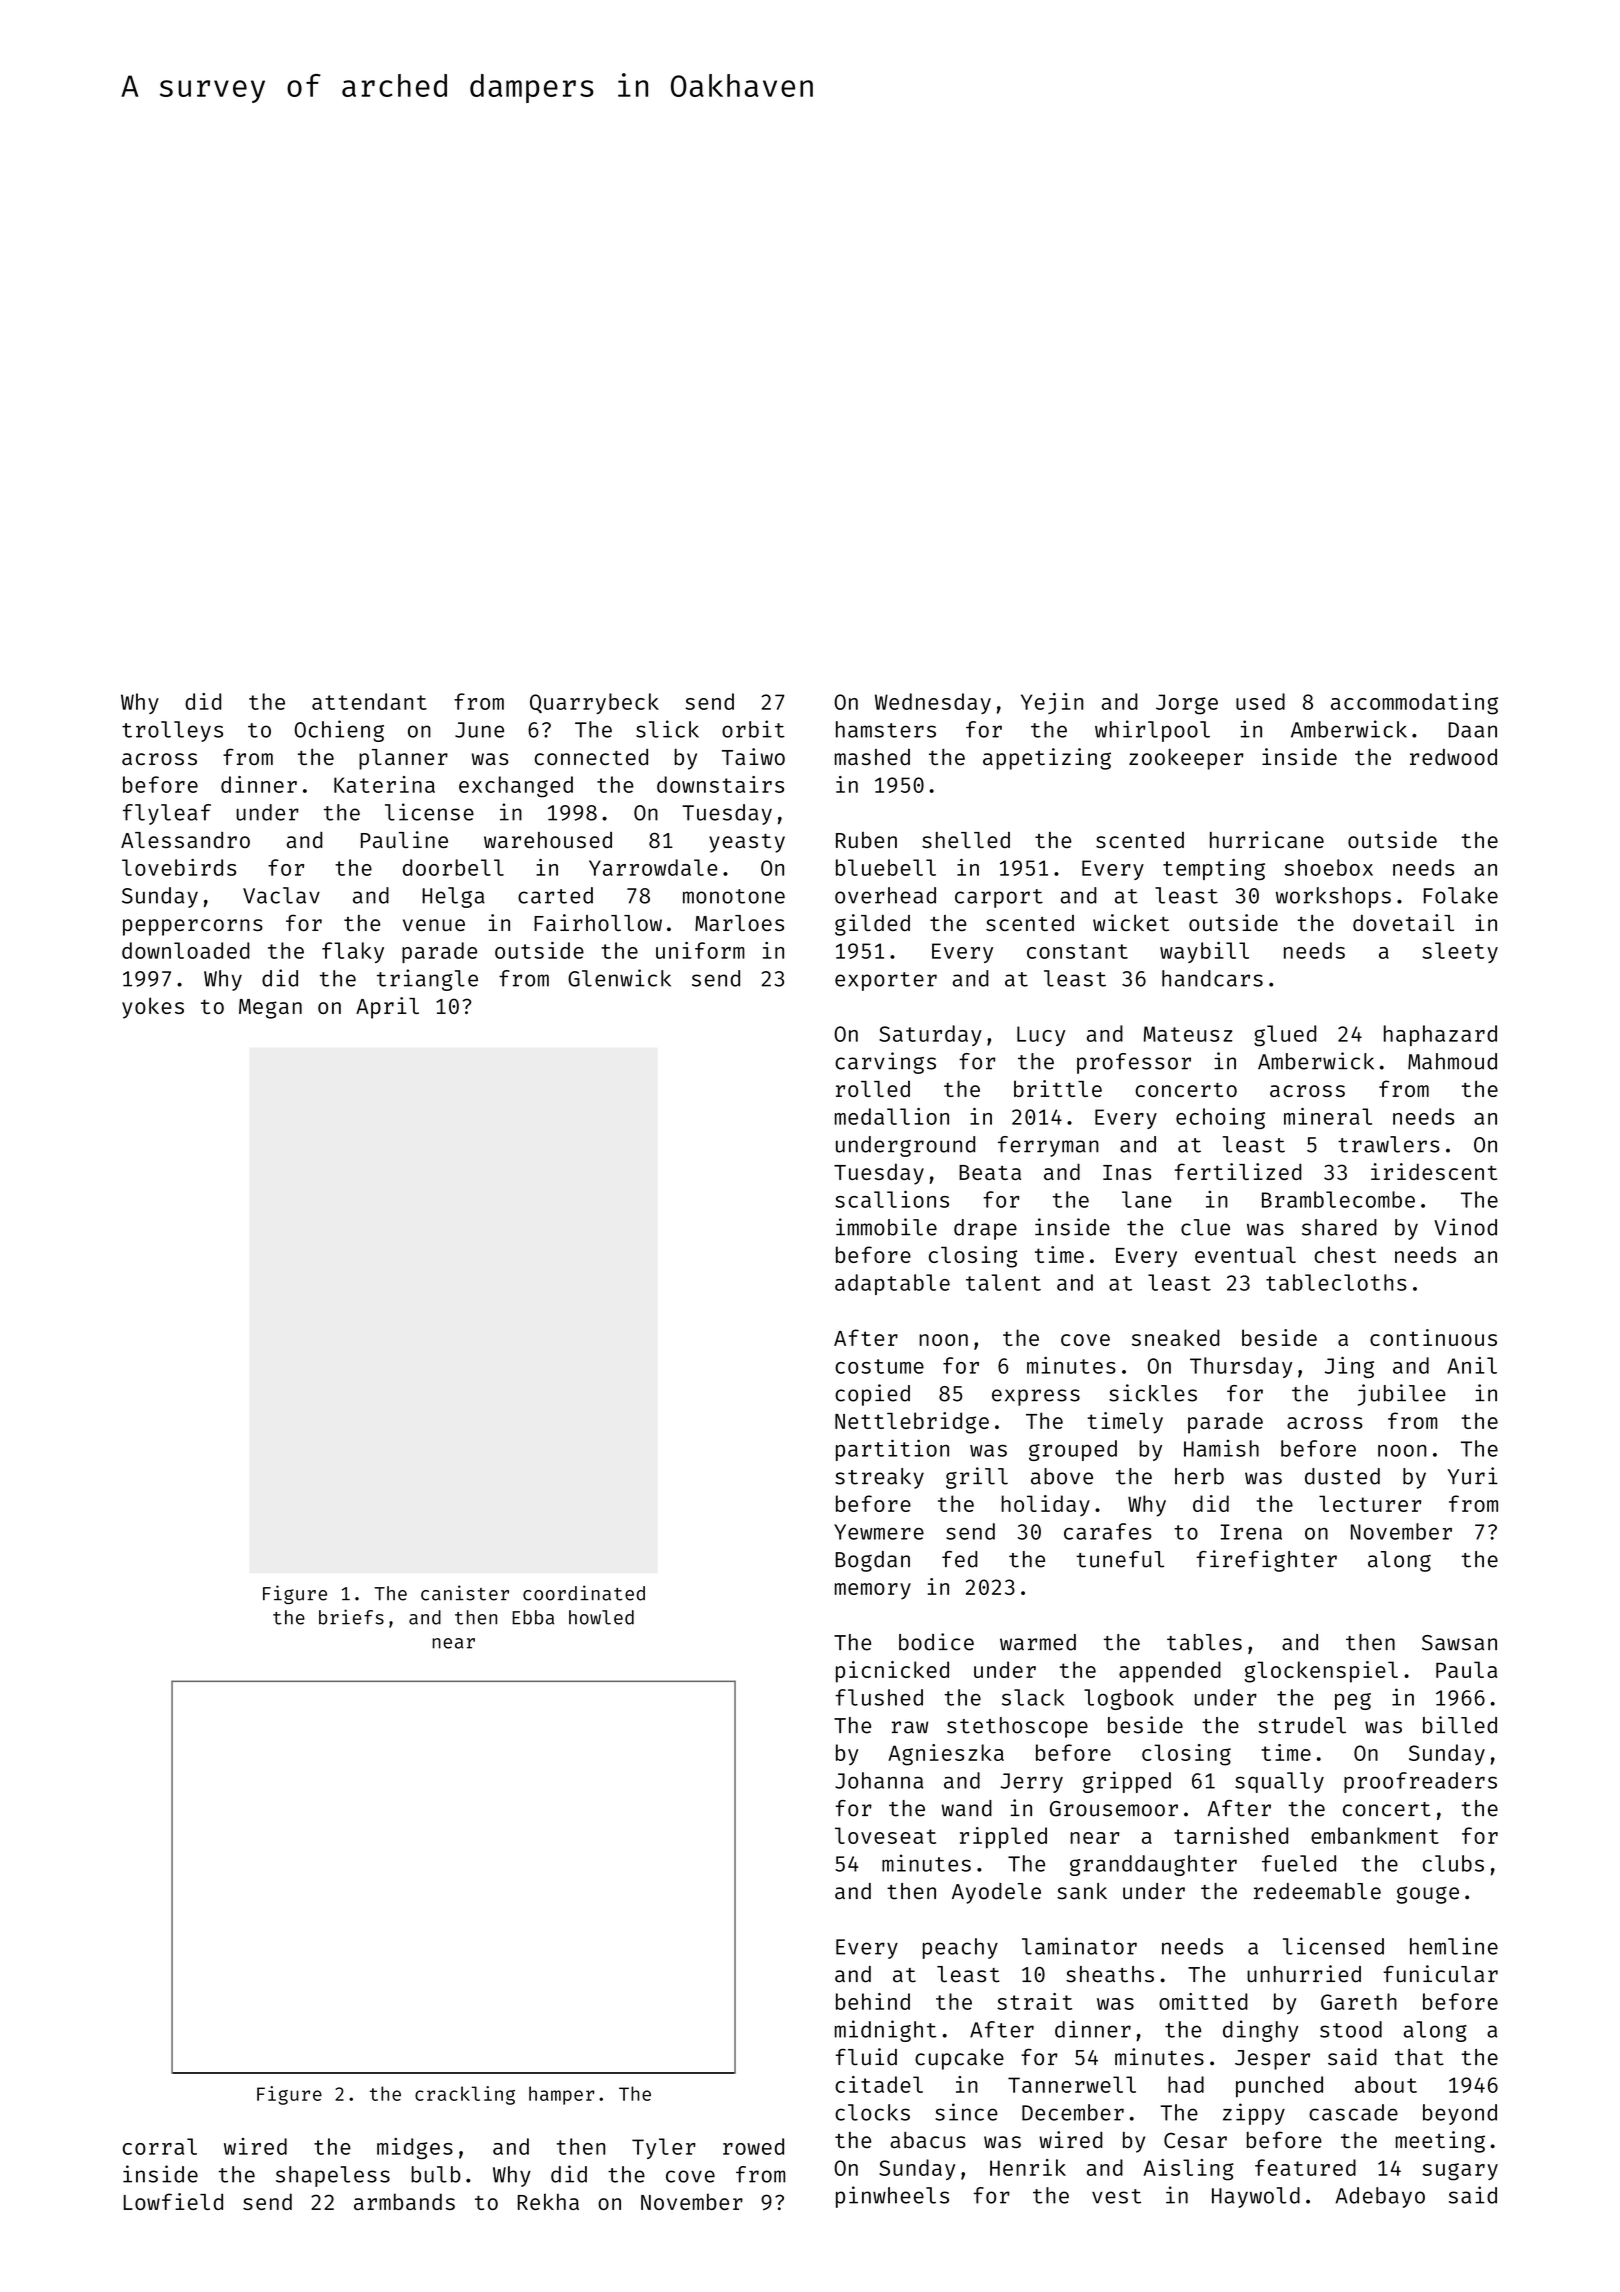 This screenshot has width=1620, height=2292. Describe the element at coordinates (886, 1227) in the screenshot. I see `immobile` at that location.
